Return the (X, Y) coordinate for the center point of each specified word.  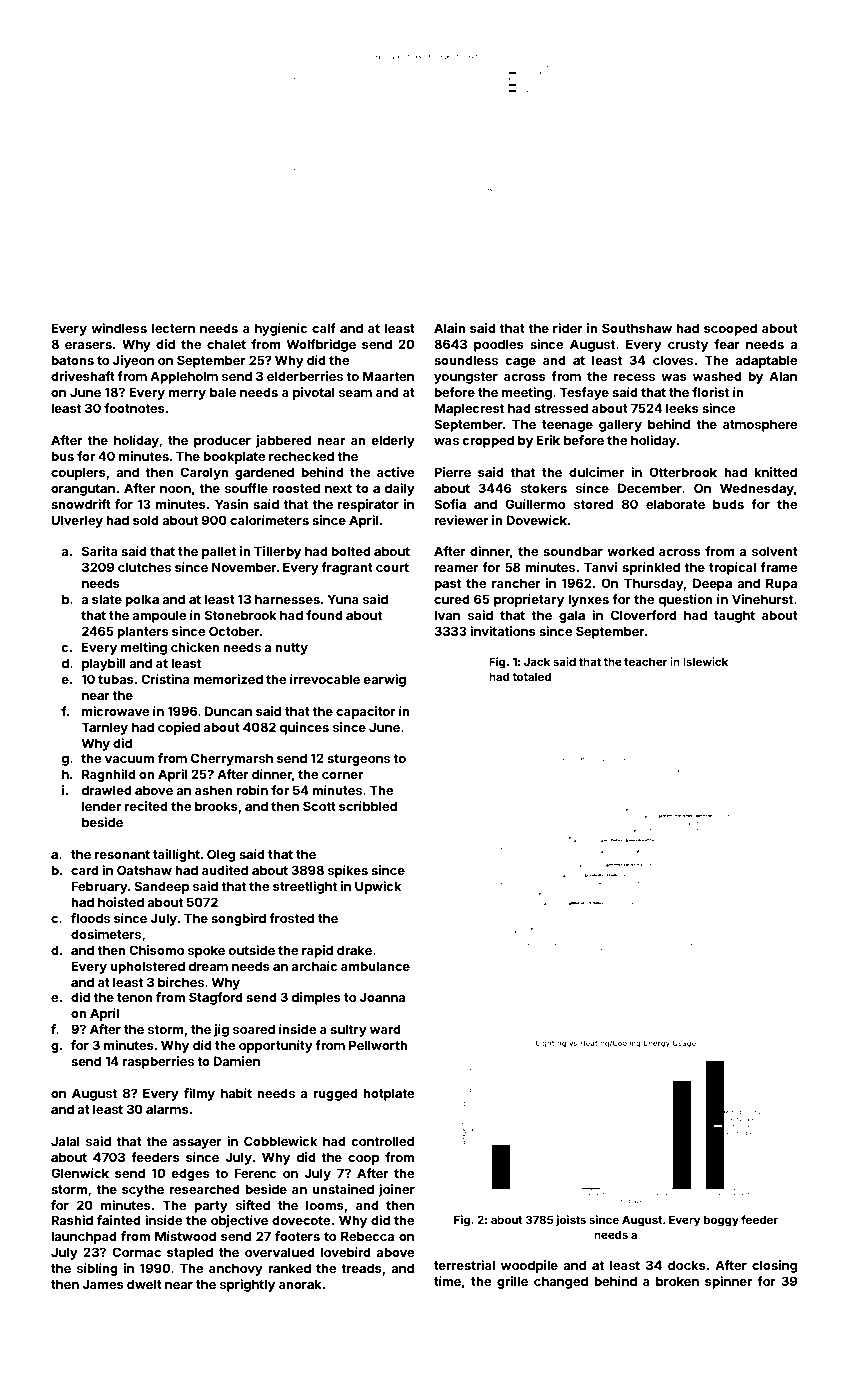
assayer (197, 1144)
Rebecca (367, 1236)
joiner (396, 1190)
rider (568, 328)
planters (143, 632)
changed (561, 1282)
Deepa (712, 584)
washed (717, 376)
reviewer (461, 520)
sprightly (247, 1285)
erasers (88, 345)
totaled (531, 676)
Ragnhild (109, 775)
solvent (775, 551)
